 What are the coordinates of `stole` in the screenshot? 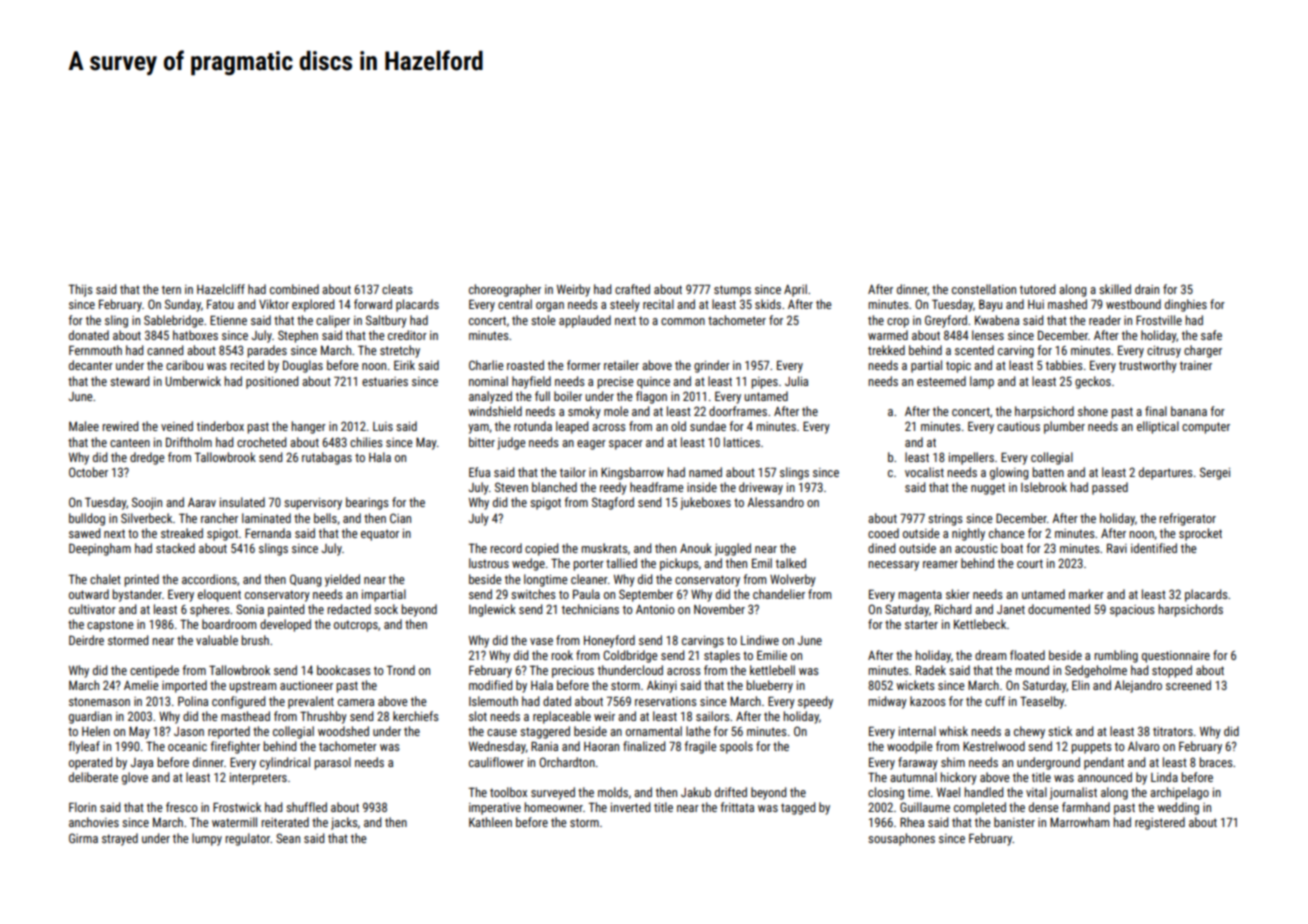 It's located at (543, 320).
